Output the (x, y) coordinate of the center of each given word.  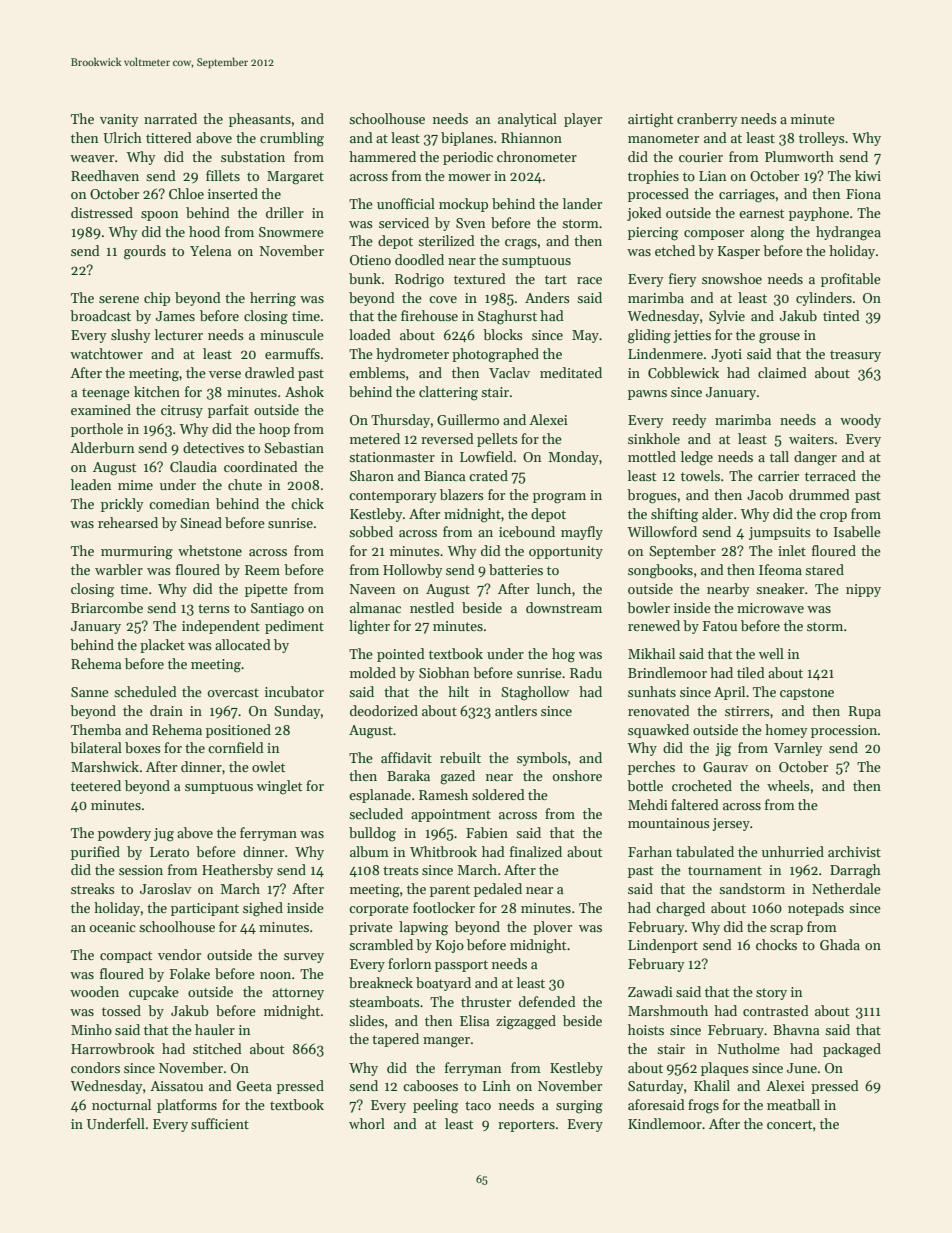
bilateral (96, 747)
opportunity (566, 552)
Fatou (720, 626)
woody (860, 421)
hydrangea (848, 233)
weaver (92, 158)
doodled (419, 259)
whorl (367, 1123)
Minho (91, 1029)
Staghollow (535, 693)
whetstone (210, 550)
